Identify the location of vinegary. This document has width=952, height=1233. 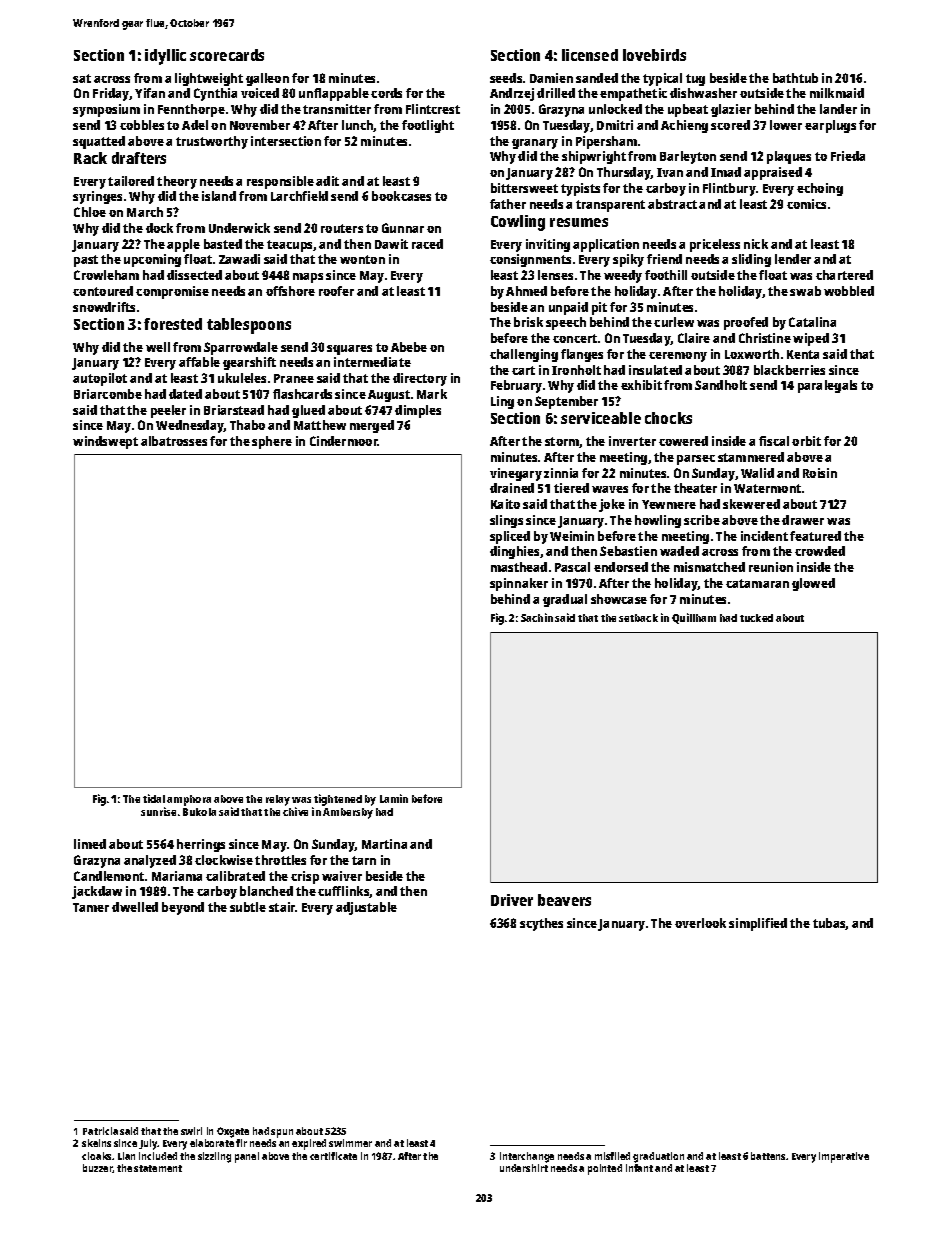
(516, 474).
